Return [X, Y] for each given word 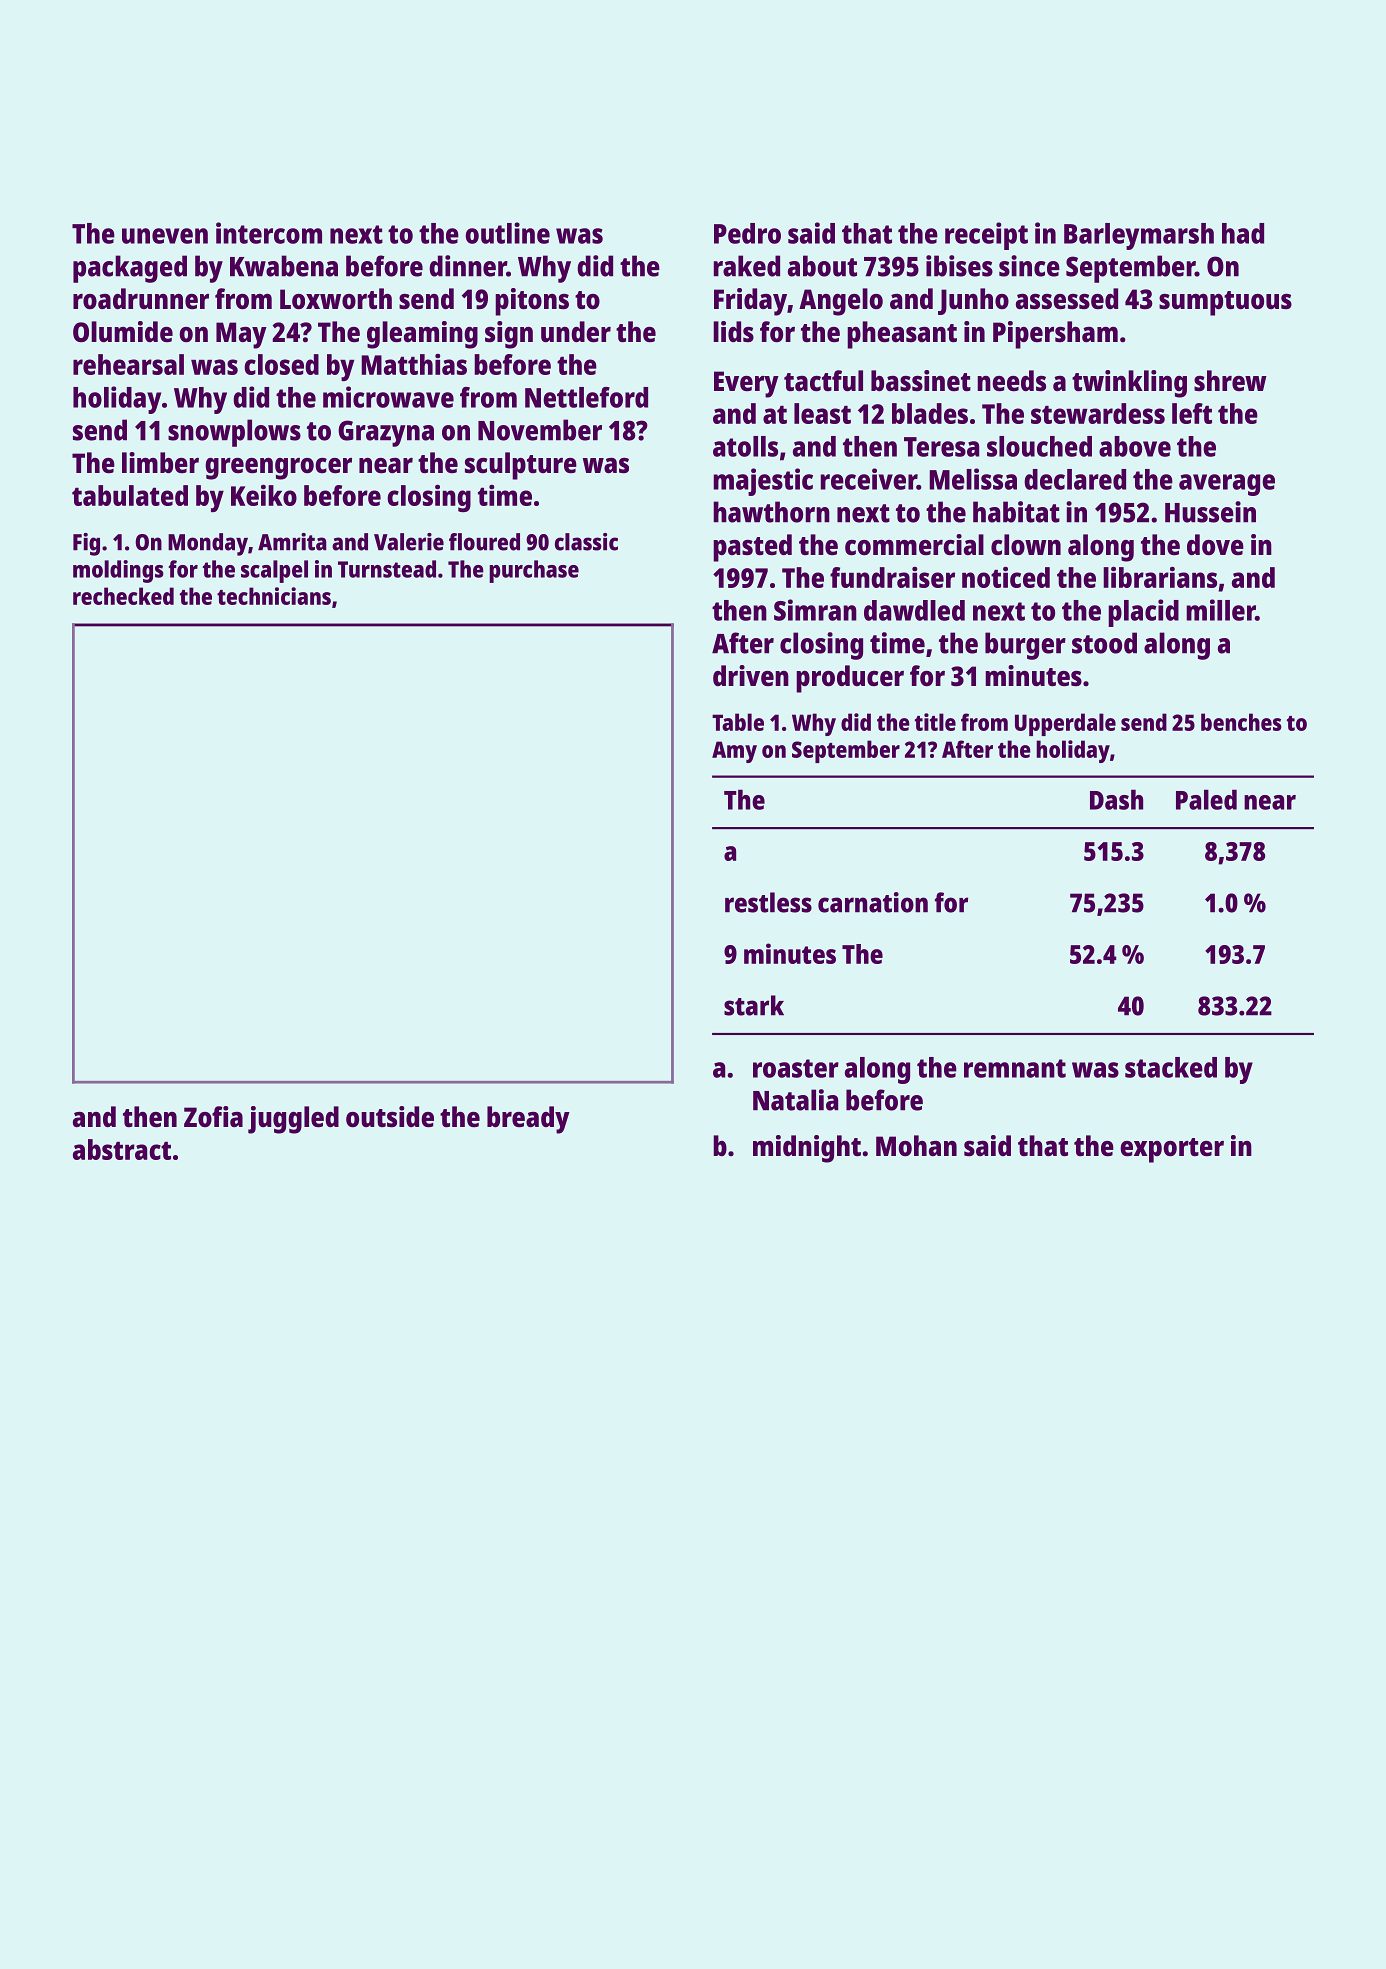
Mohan [916, 1145]
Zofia [213, 1116]
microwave [388, 397]
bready [528, 1120]
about [822, 266]
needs [1011, 380]
